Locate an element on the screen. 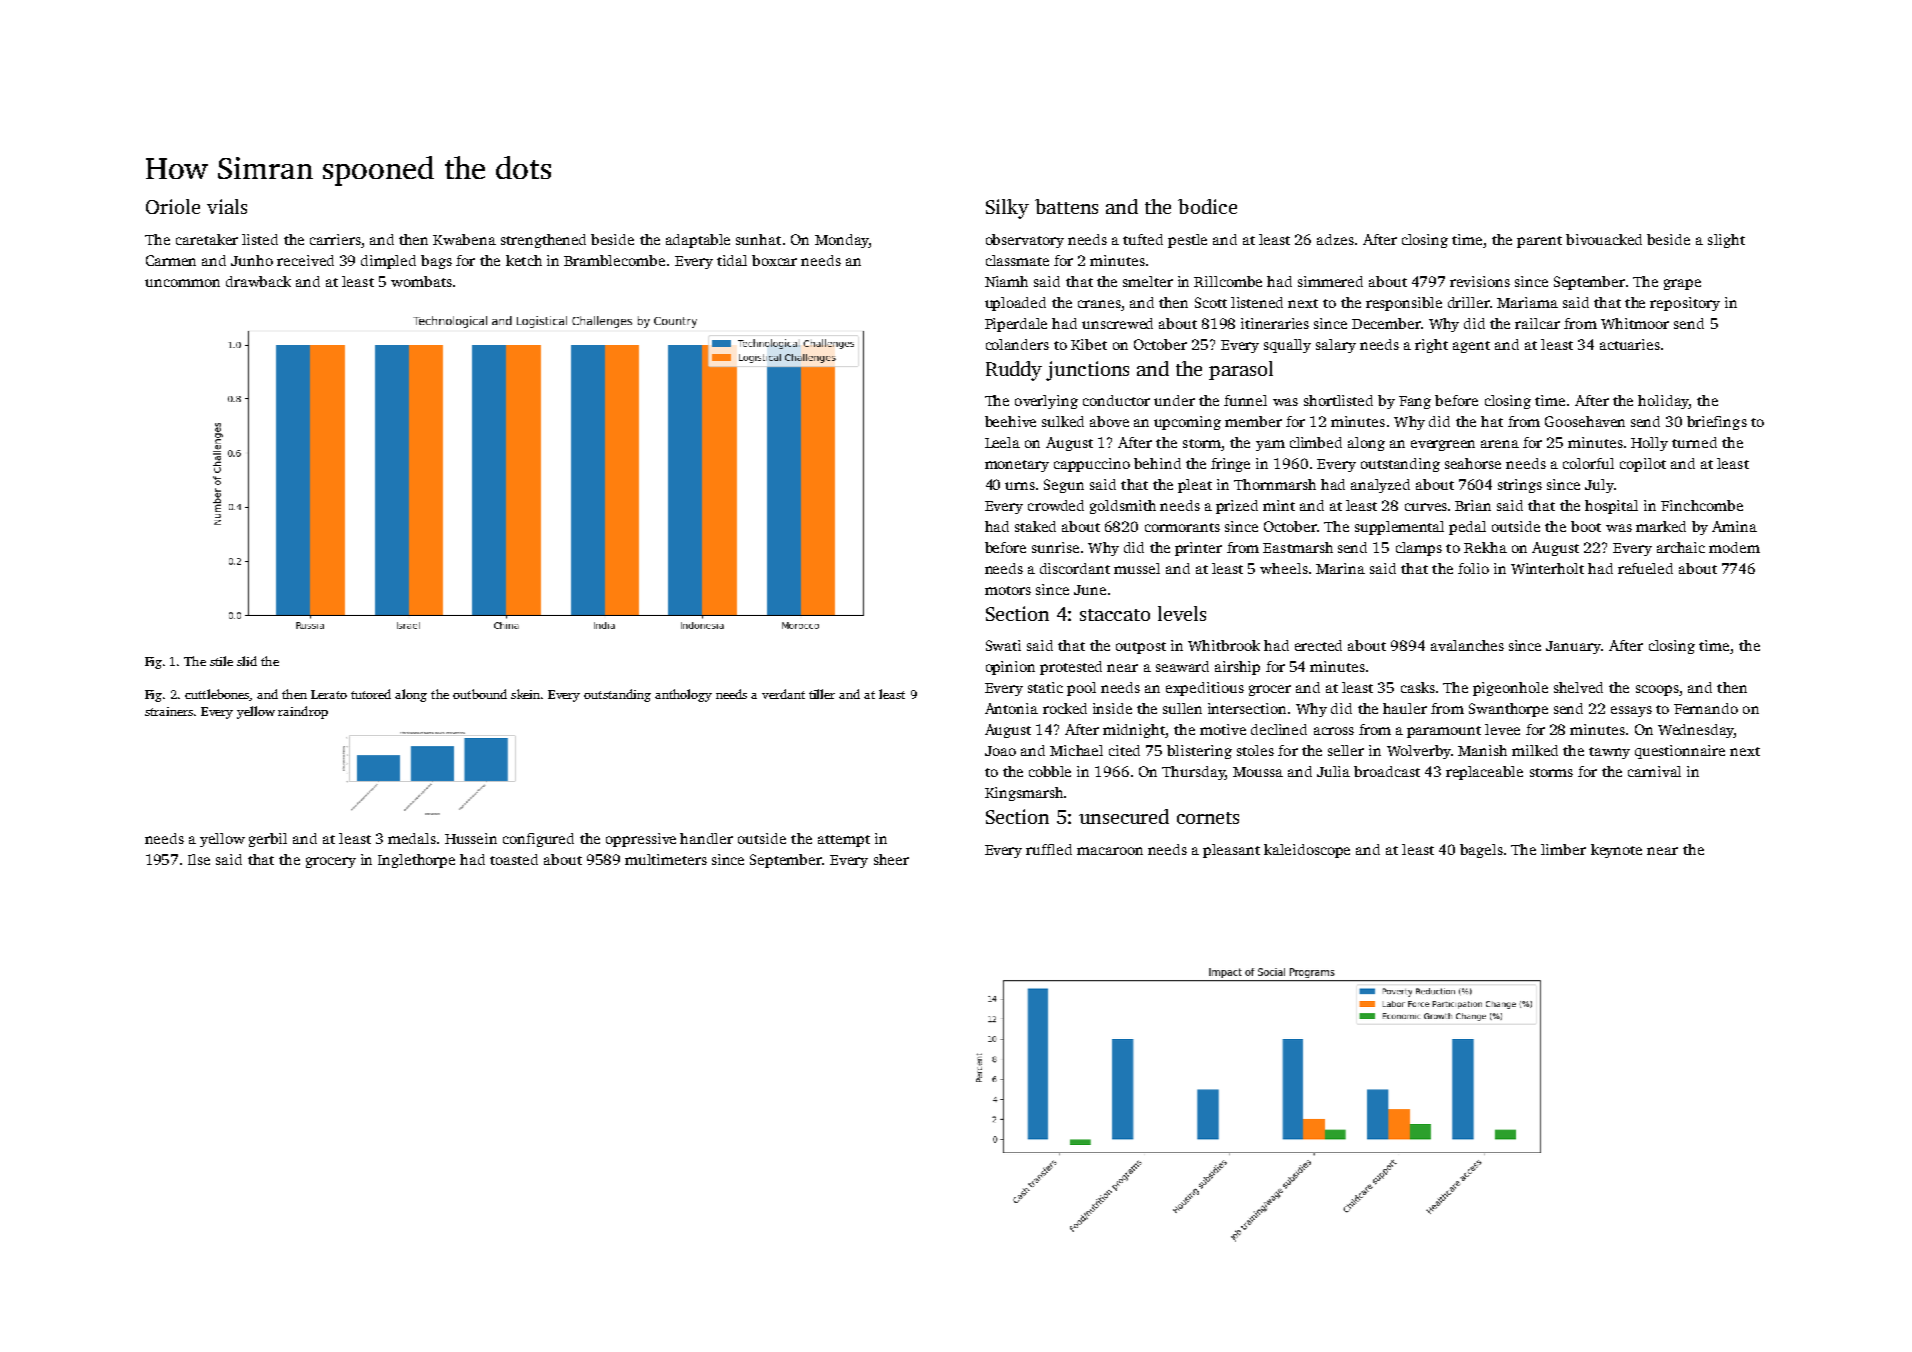 This screenshot has width=1912, height=1352. Michael is located at coordinates (1076, 750).
